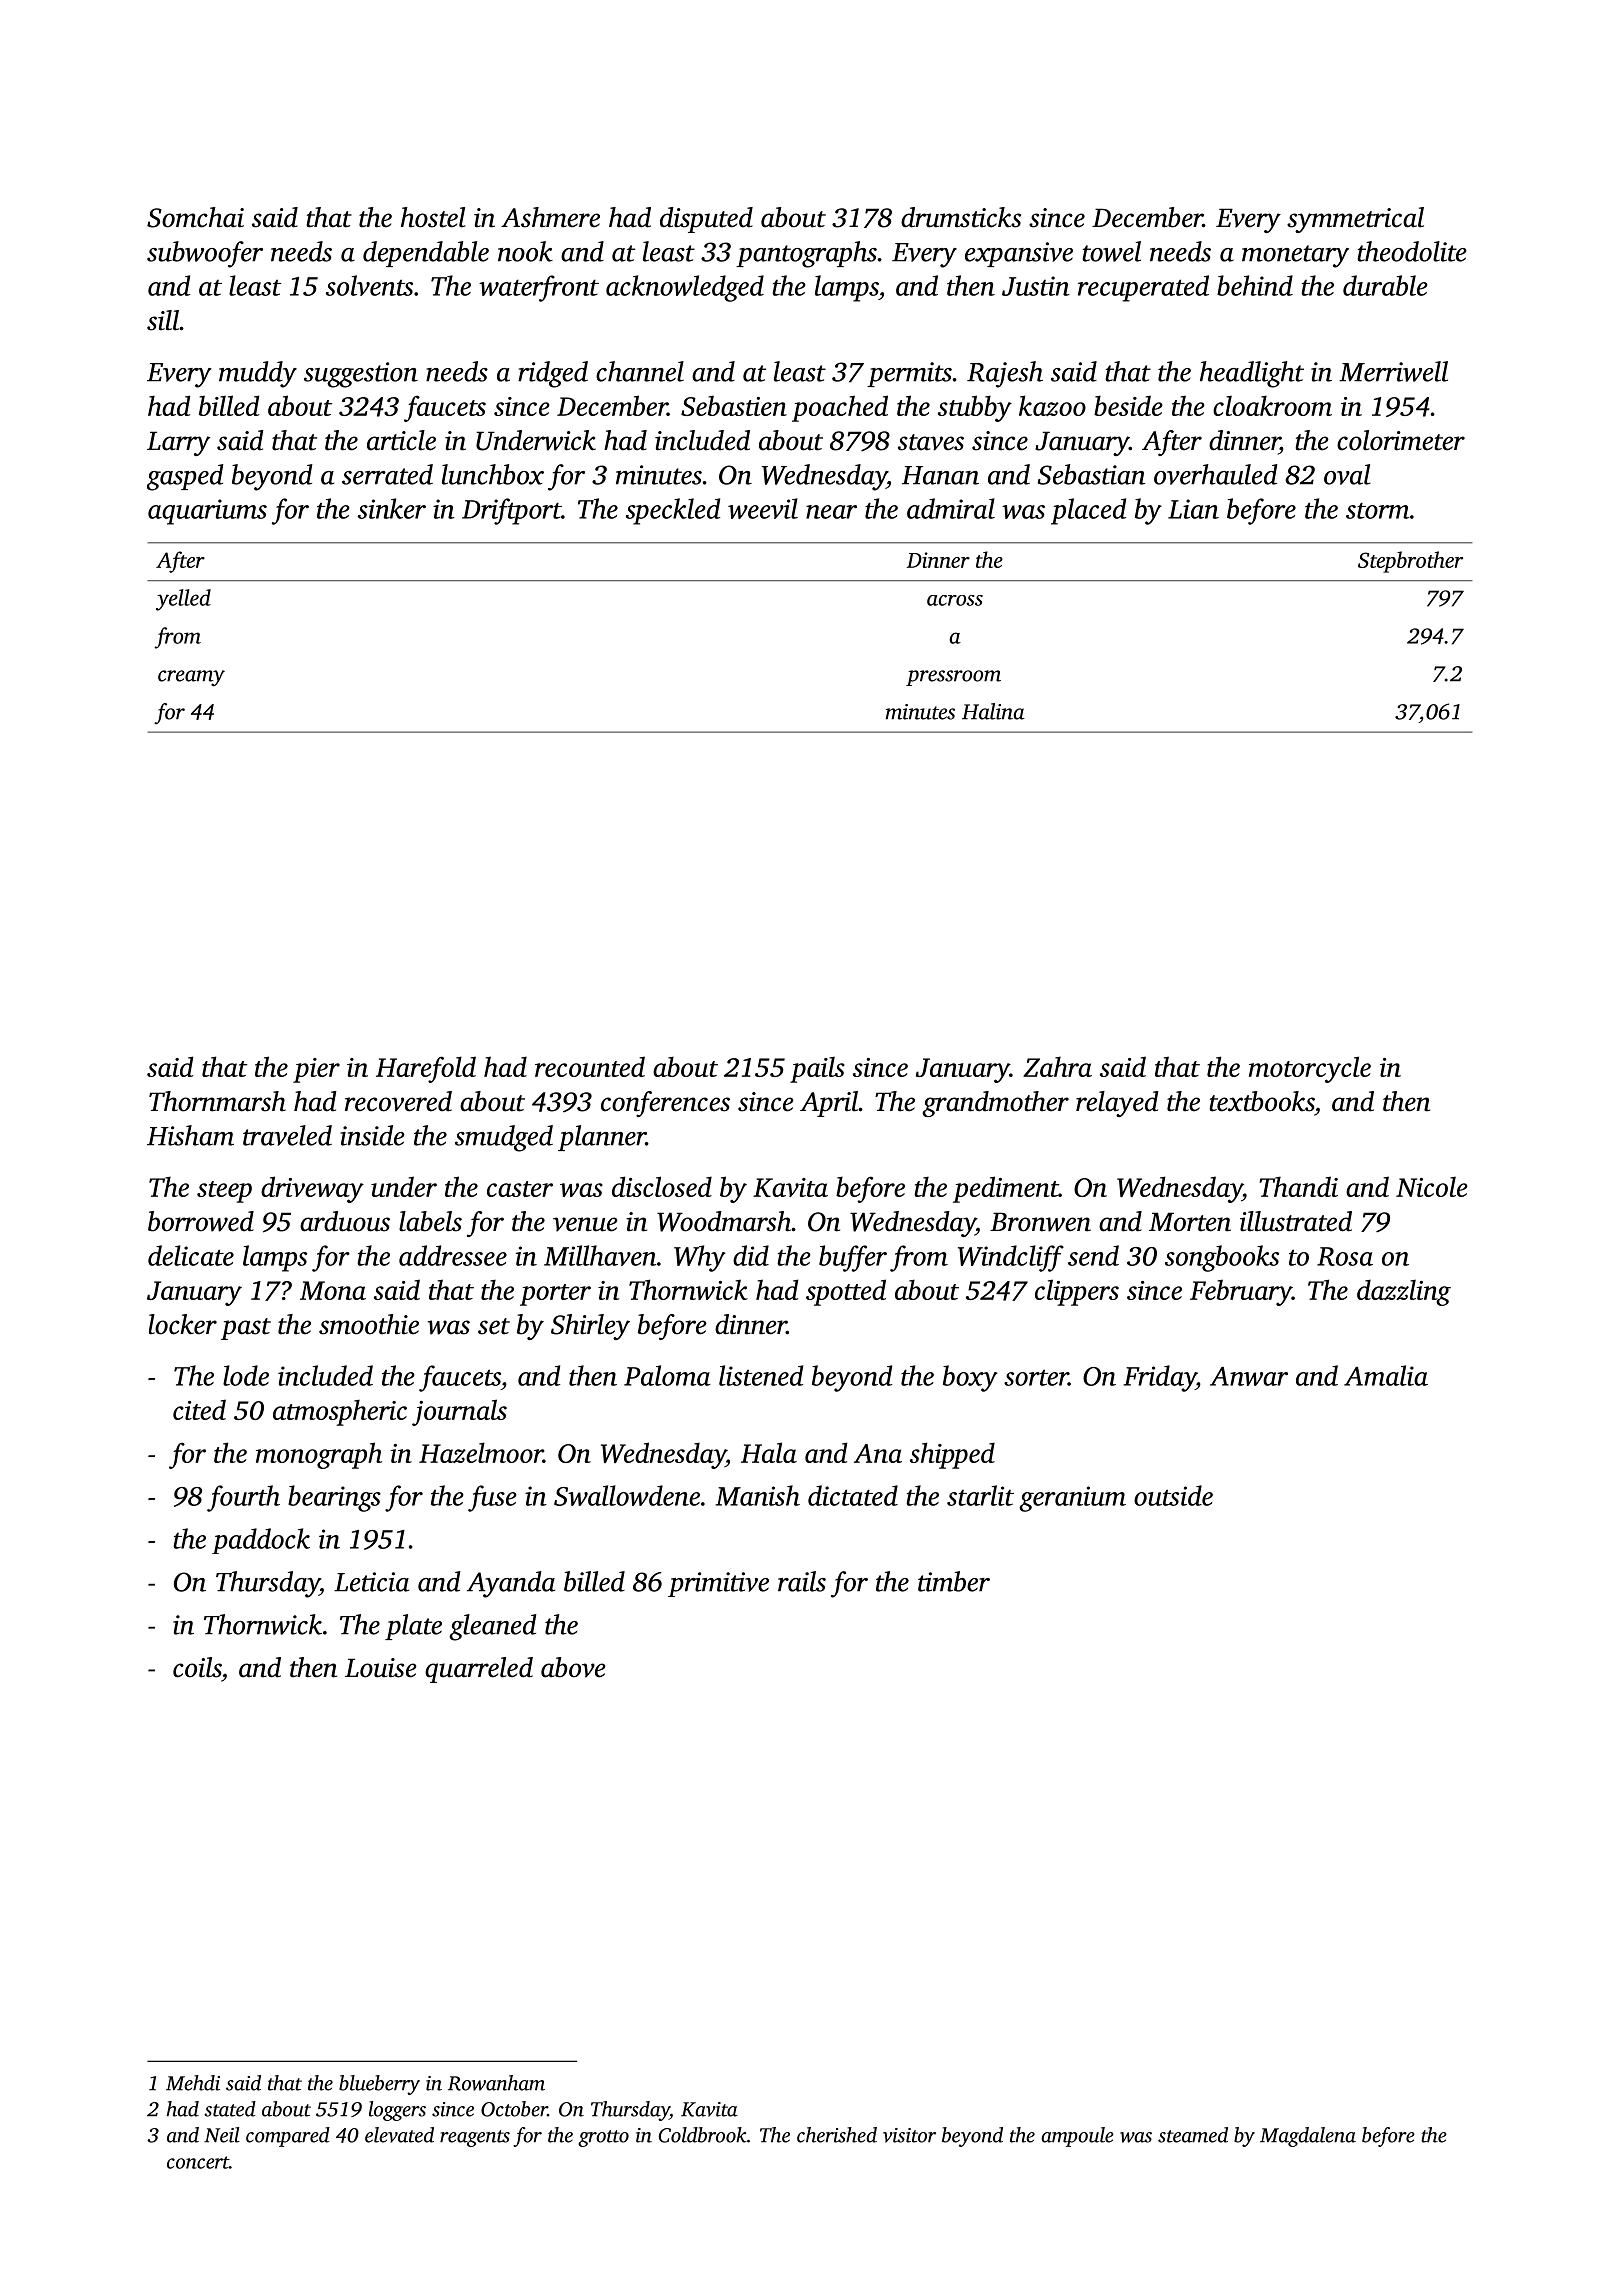  I want to click on compared, so click(288, 2137).
